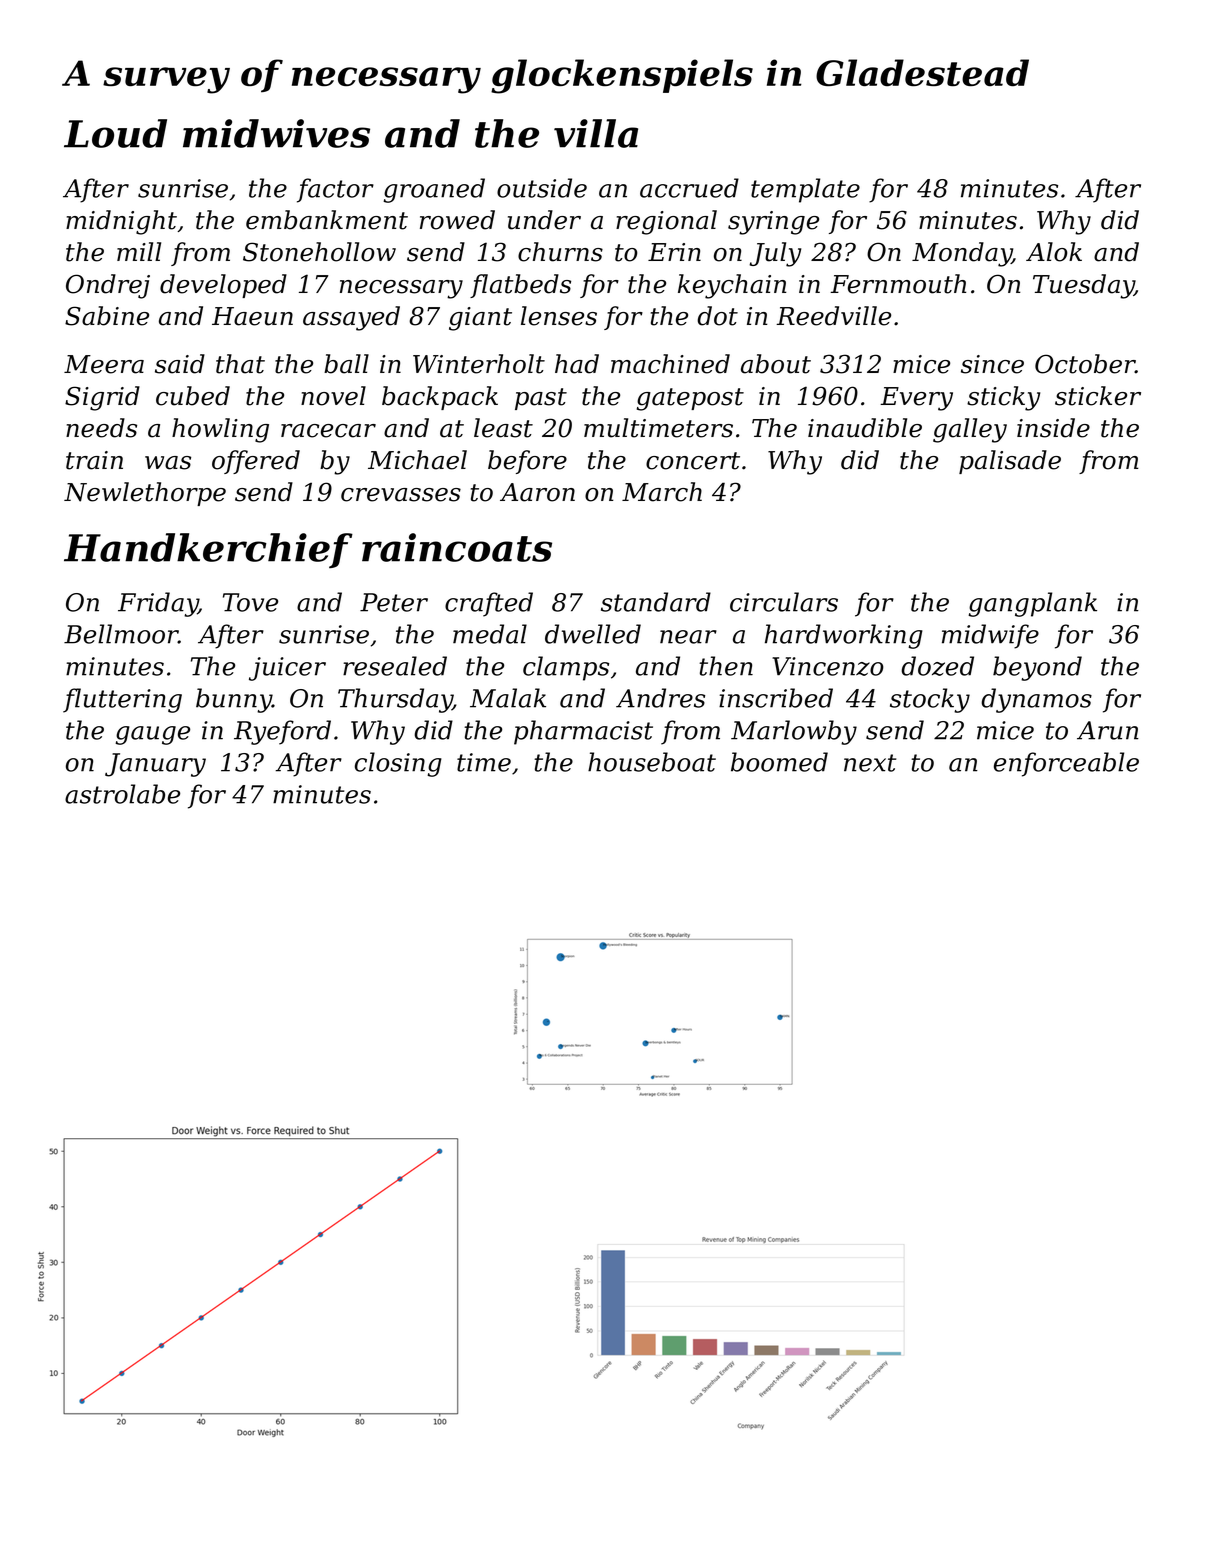 Image resolution: width=1205 pixels, height=1559 pixels. What do you see at coordinates (652, 762) in the screenshot?
I see `houseboat` at bounding box center [652, 762].
